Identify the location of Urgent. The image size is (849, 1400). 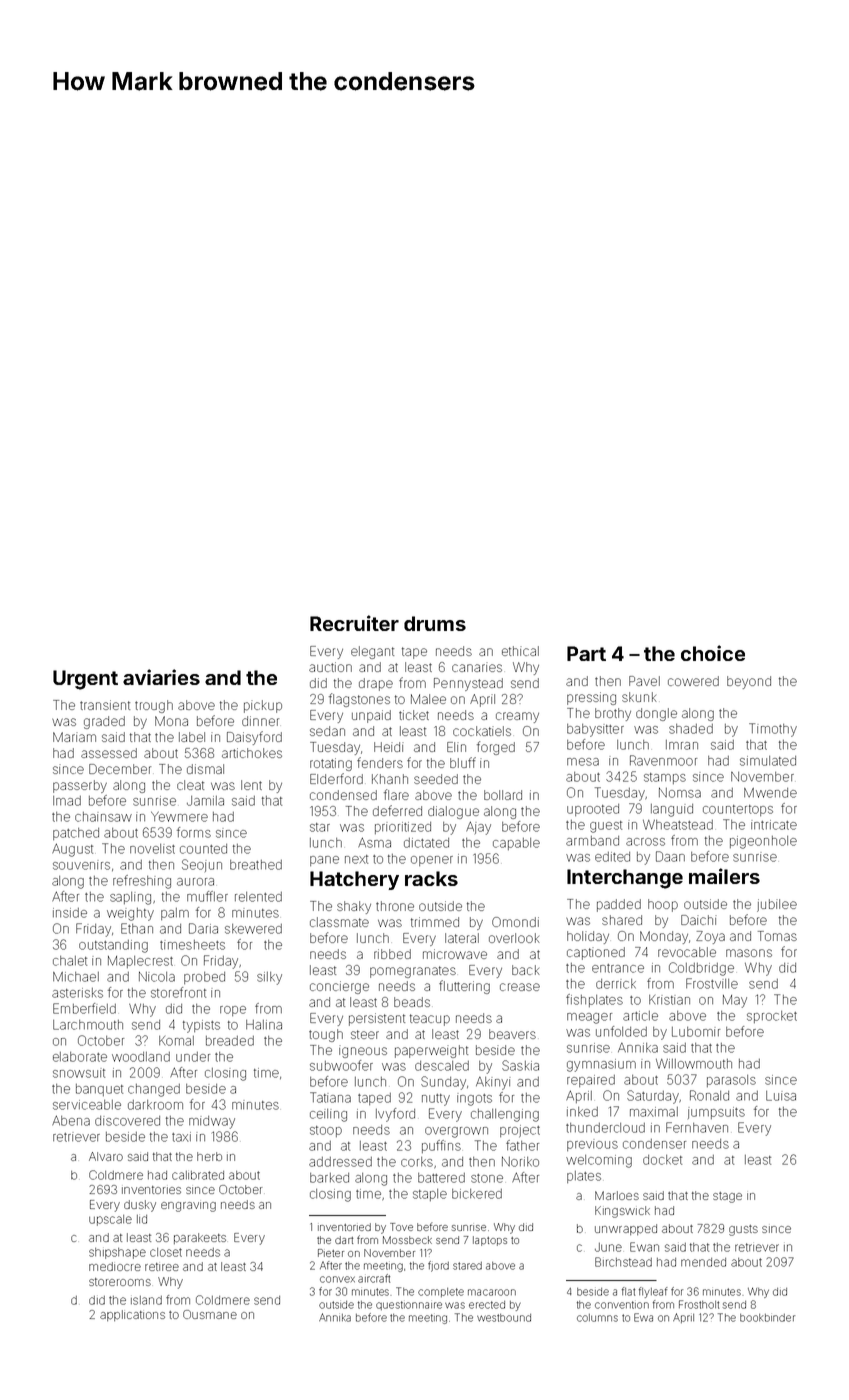
(85, 680).
